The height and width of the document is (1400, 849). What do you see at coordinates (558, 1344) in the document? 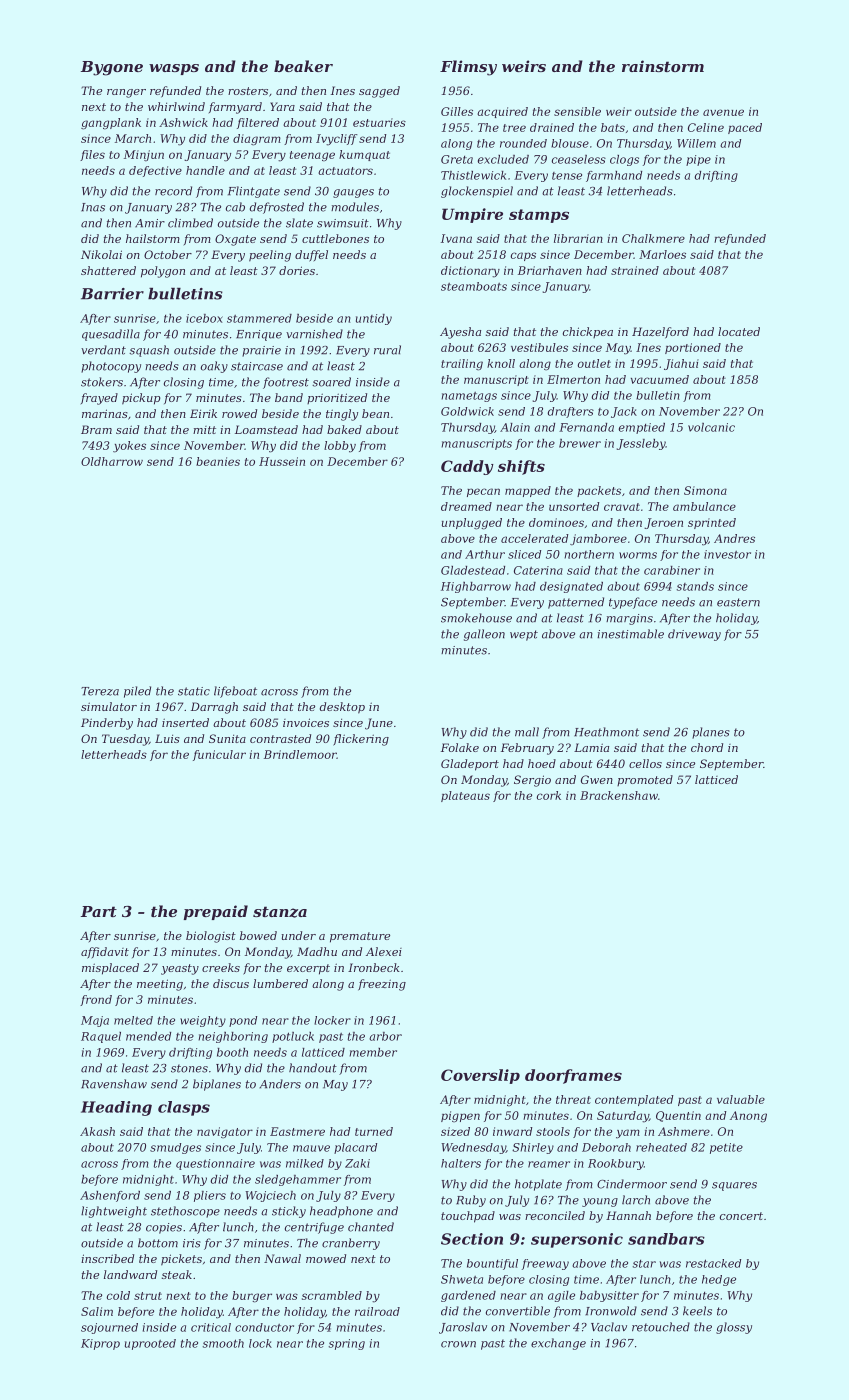
I see `exchange` at bounding box center [558, 1344].
